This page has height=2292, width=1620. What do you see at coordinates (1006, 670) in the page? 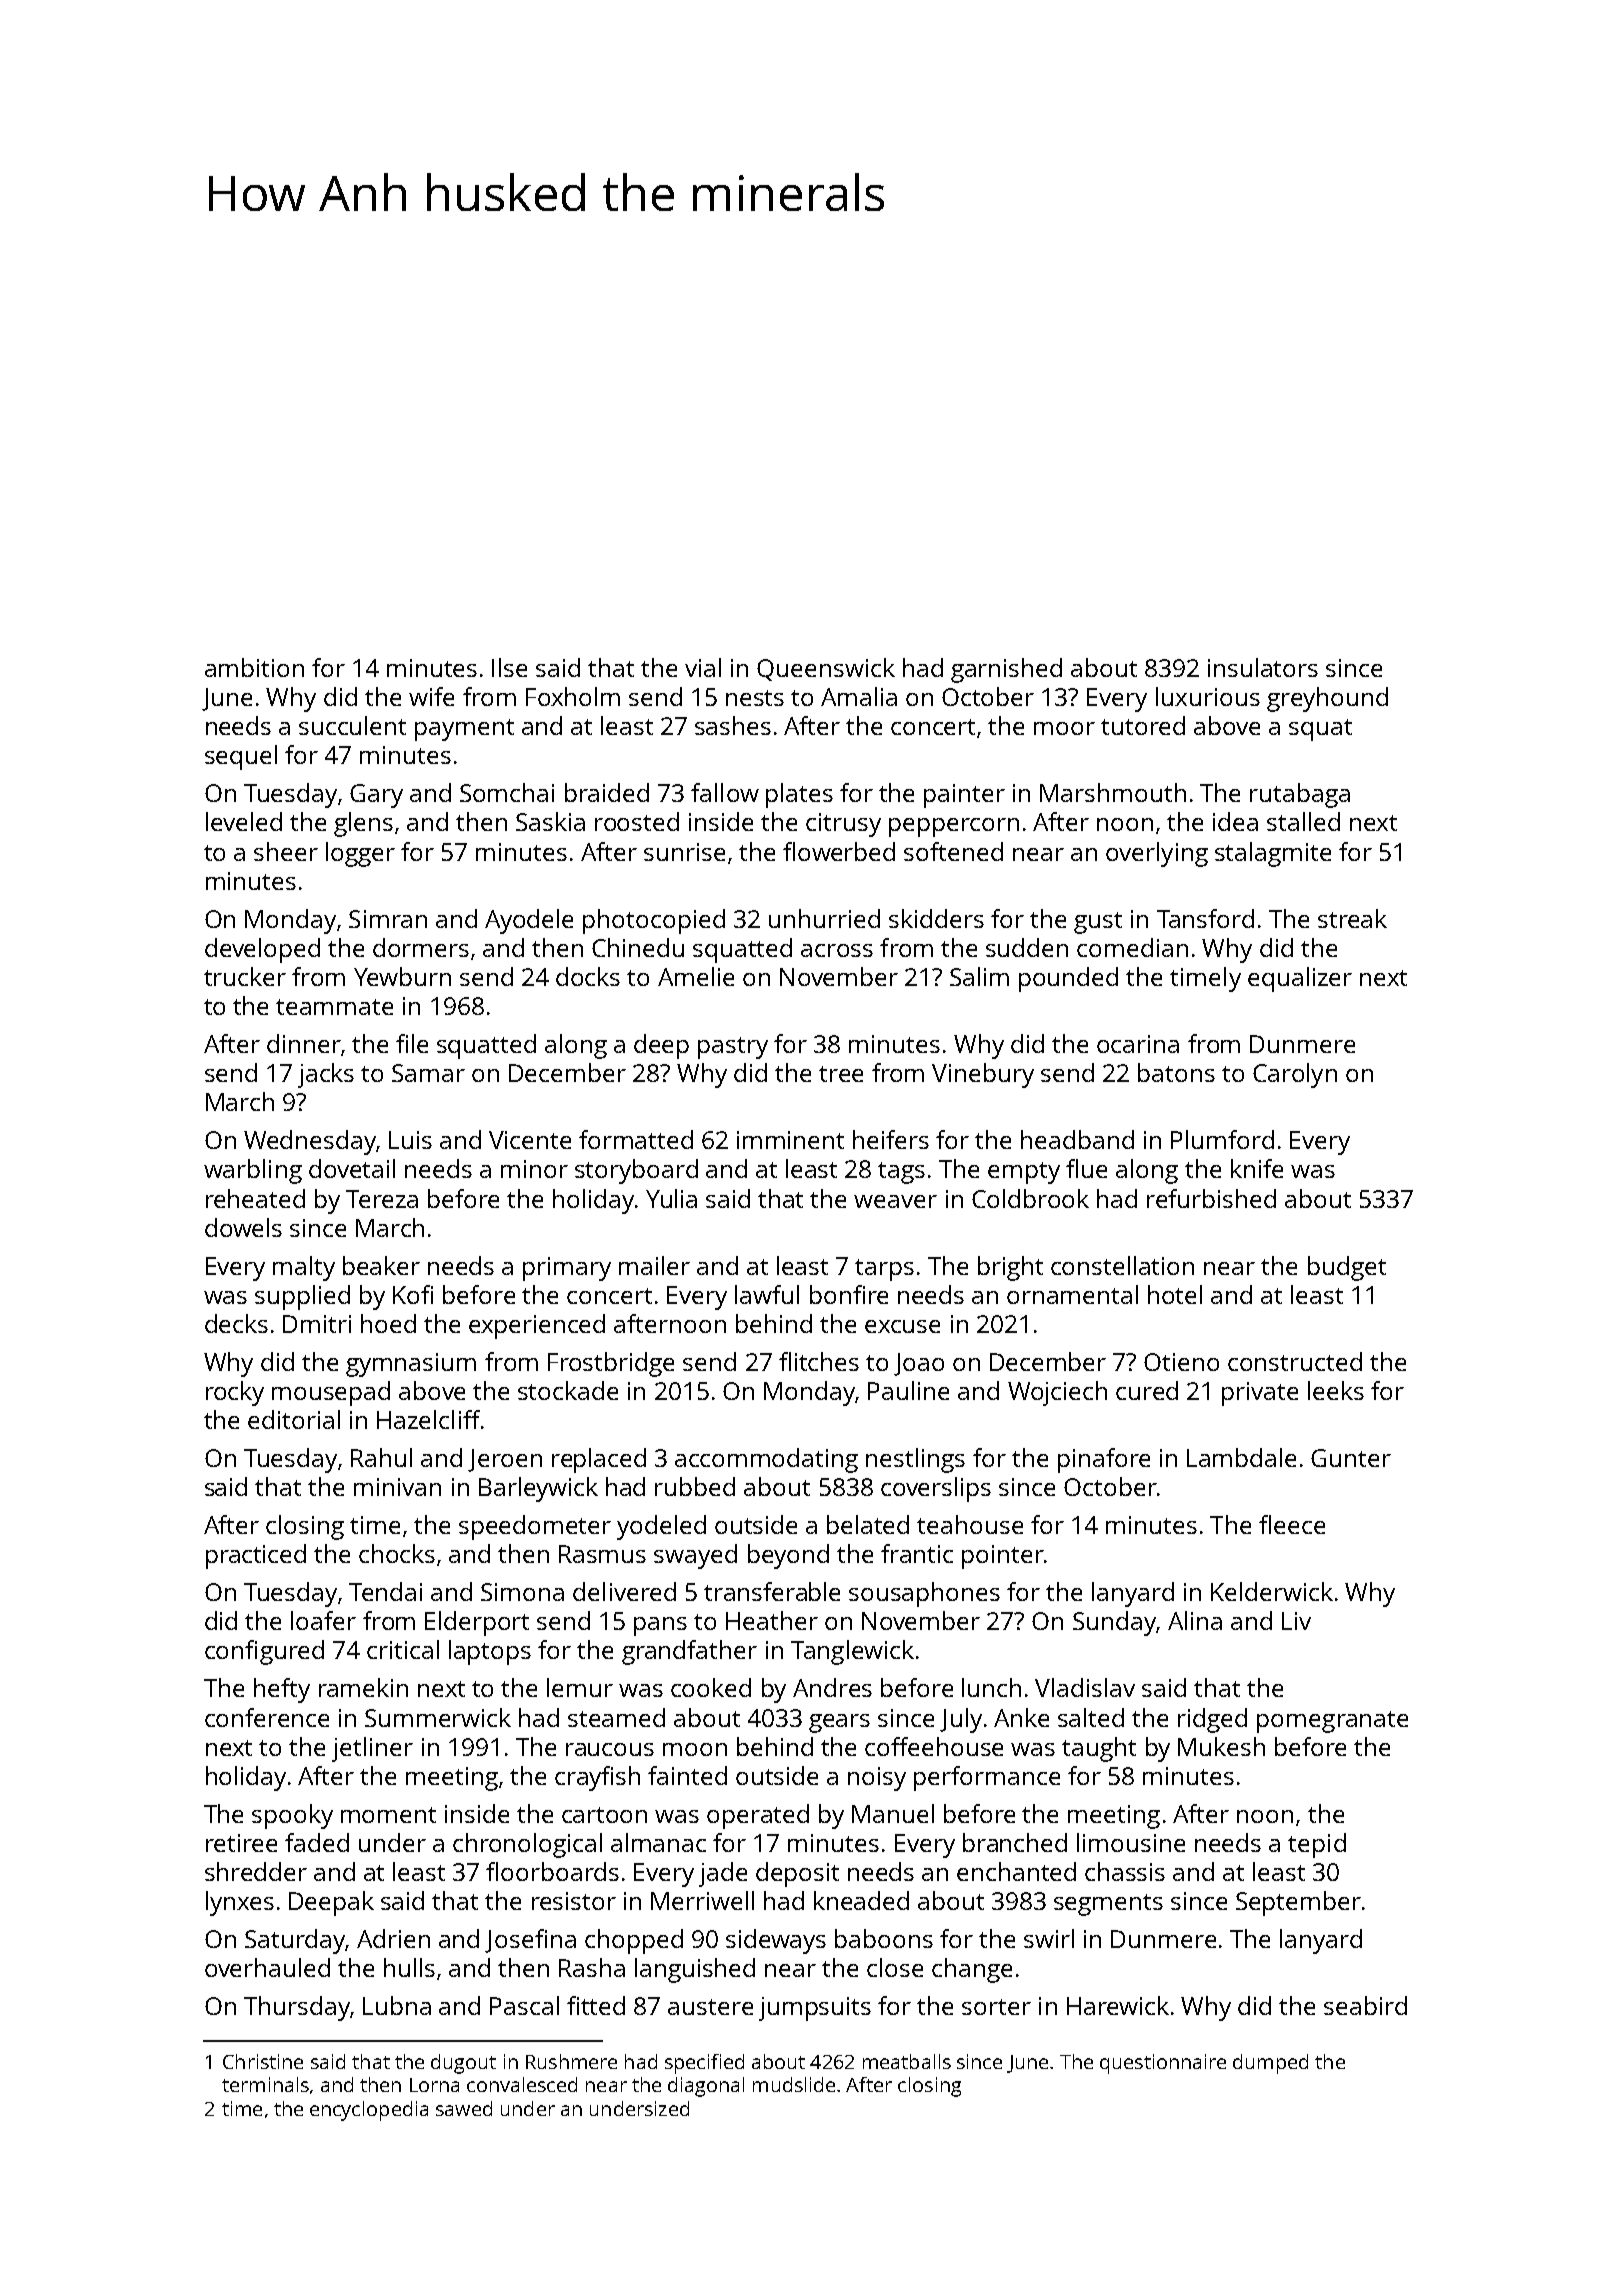
I see `garnished` at bounding box center [1006, 670].
